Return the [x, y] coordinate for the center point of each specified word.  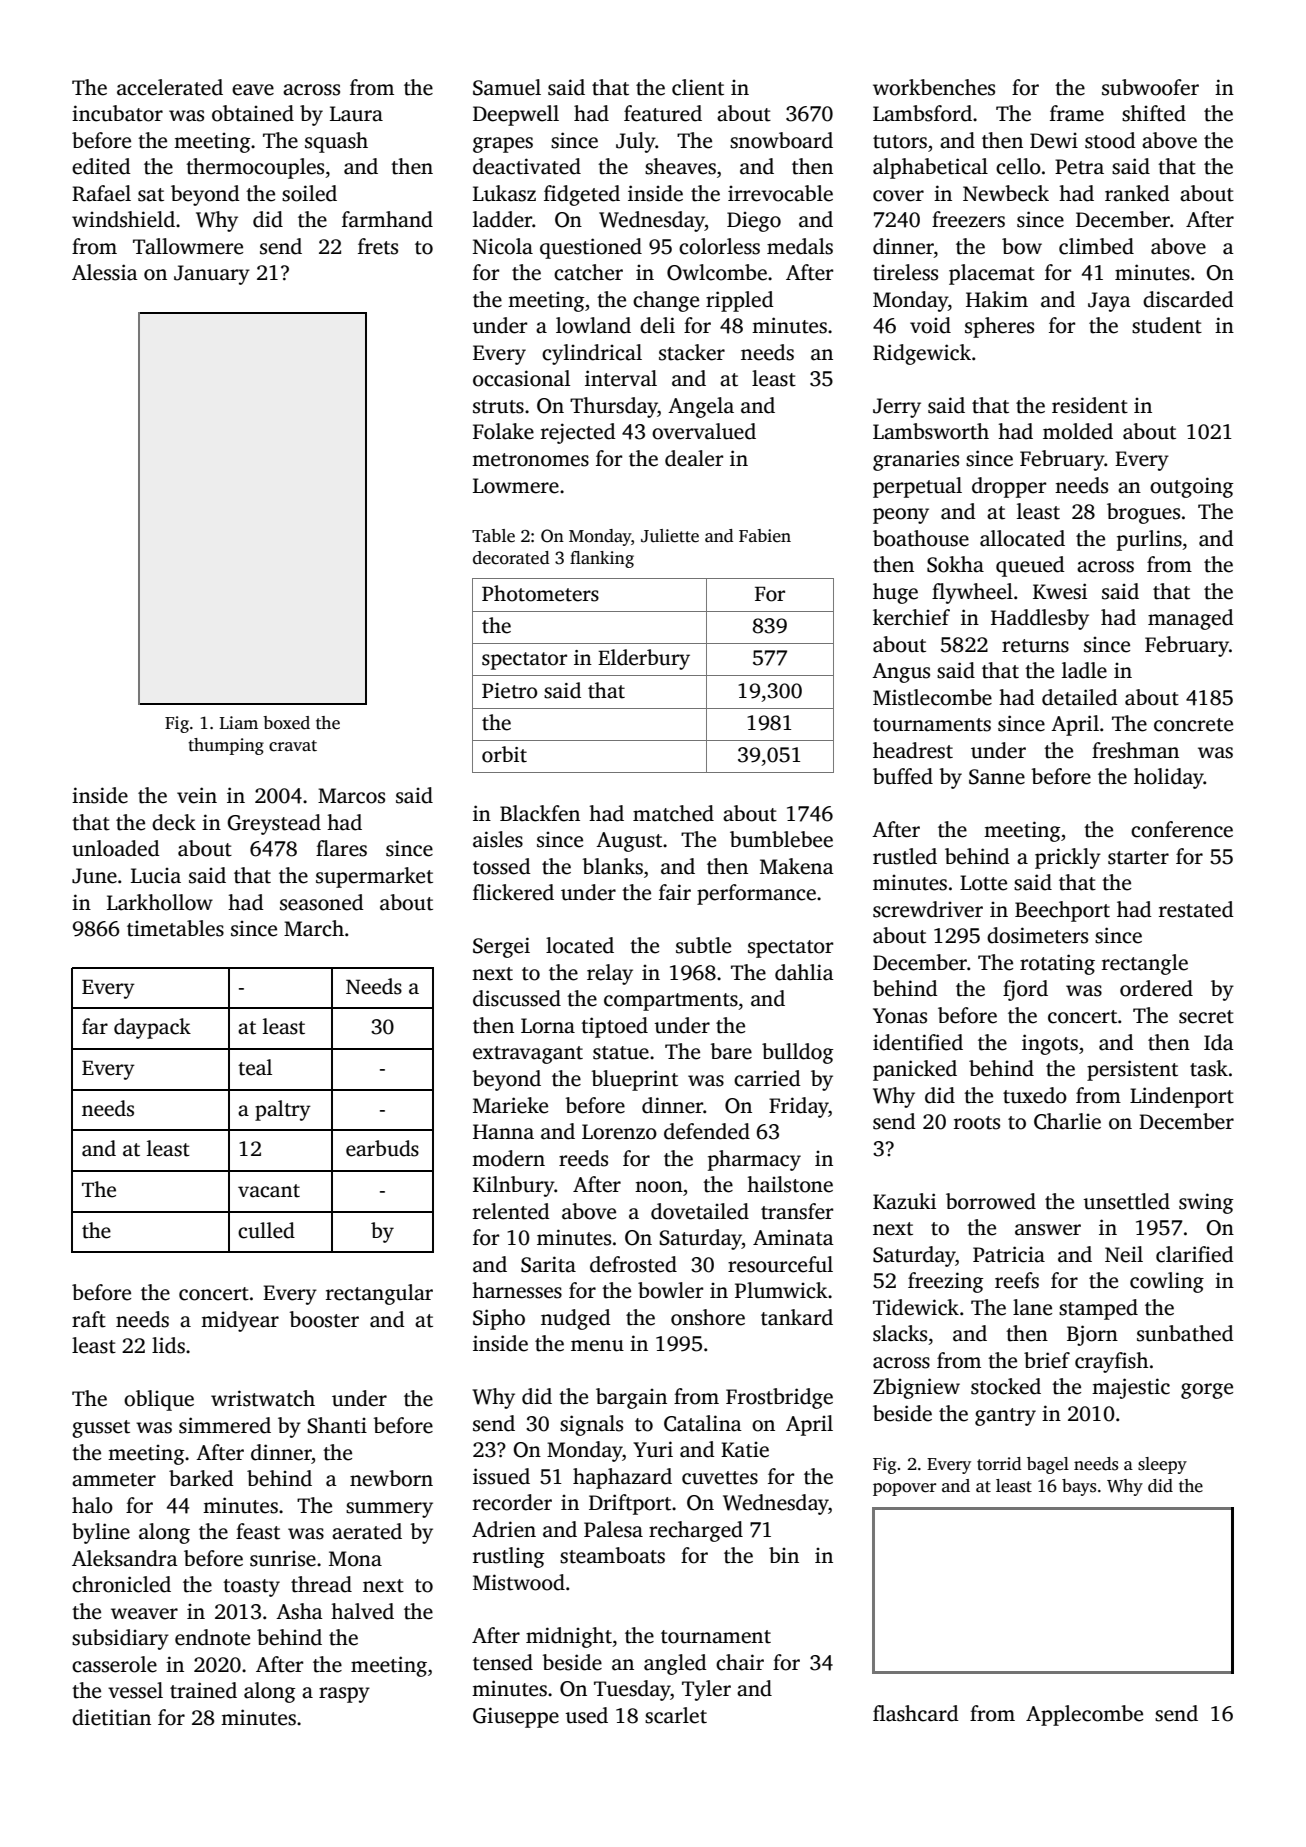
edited [101, 166]
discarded [1188, 299]
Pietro [509, 691]
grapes [503, 145]
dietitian [111, 1717]
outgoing [1192, 487]
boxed [286, 723]
